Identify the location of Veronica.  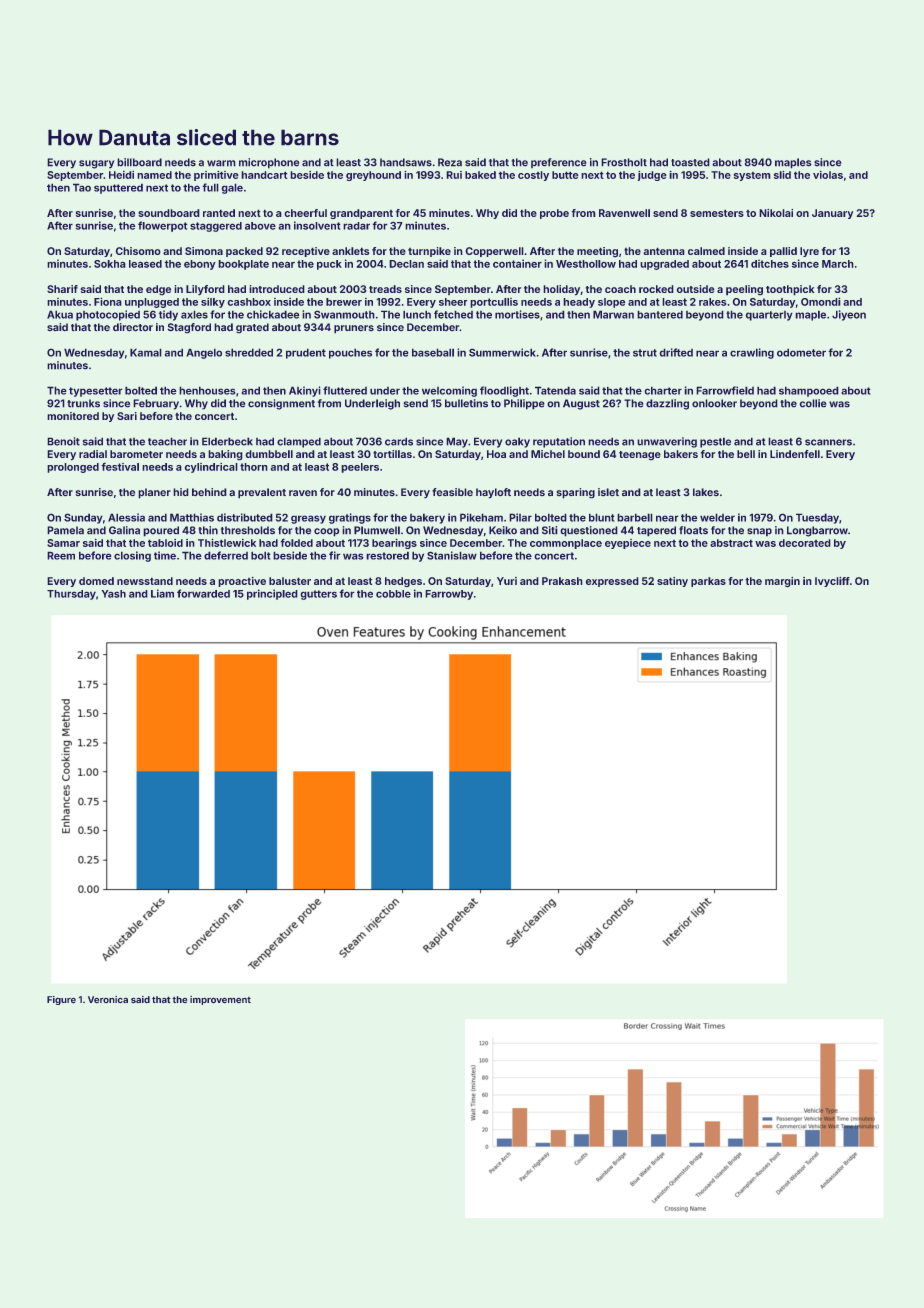
(108, 999).
